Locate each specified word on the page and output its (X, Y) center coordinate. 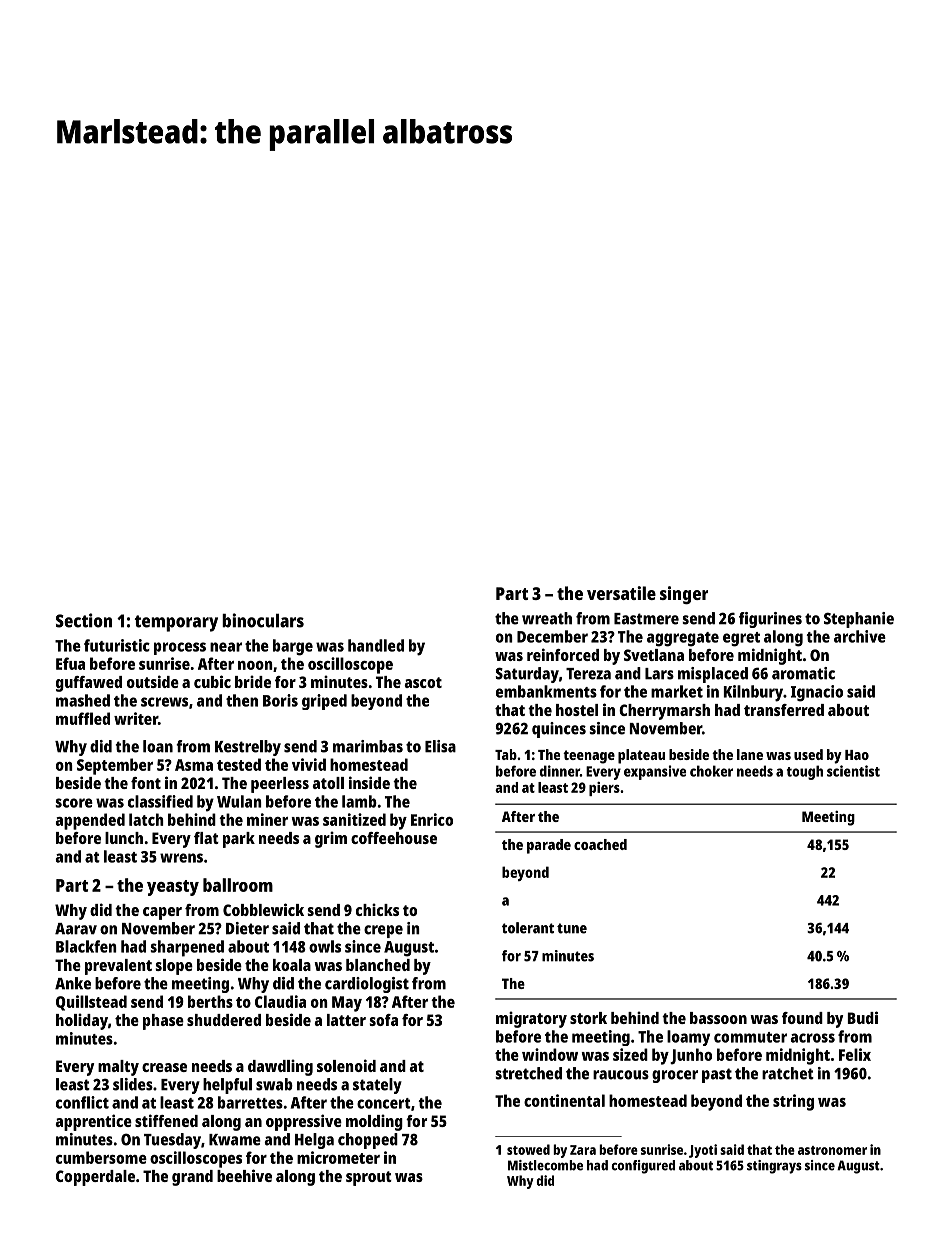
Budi (863, 1017)
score (74, 803)
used (808, 754)
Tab (506, 754)
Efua (70, 663)
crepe (383, 931)
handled (376, 645)
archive (860, 636)
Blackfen (86, 946)
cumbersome (101, 1157)
